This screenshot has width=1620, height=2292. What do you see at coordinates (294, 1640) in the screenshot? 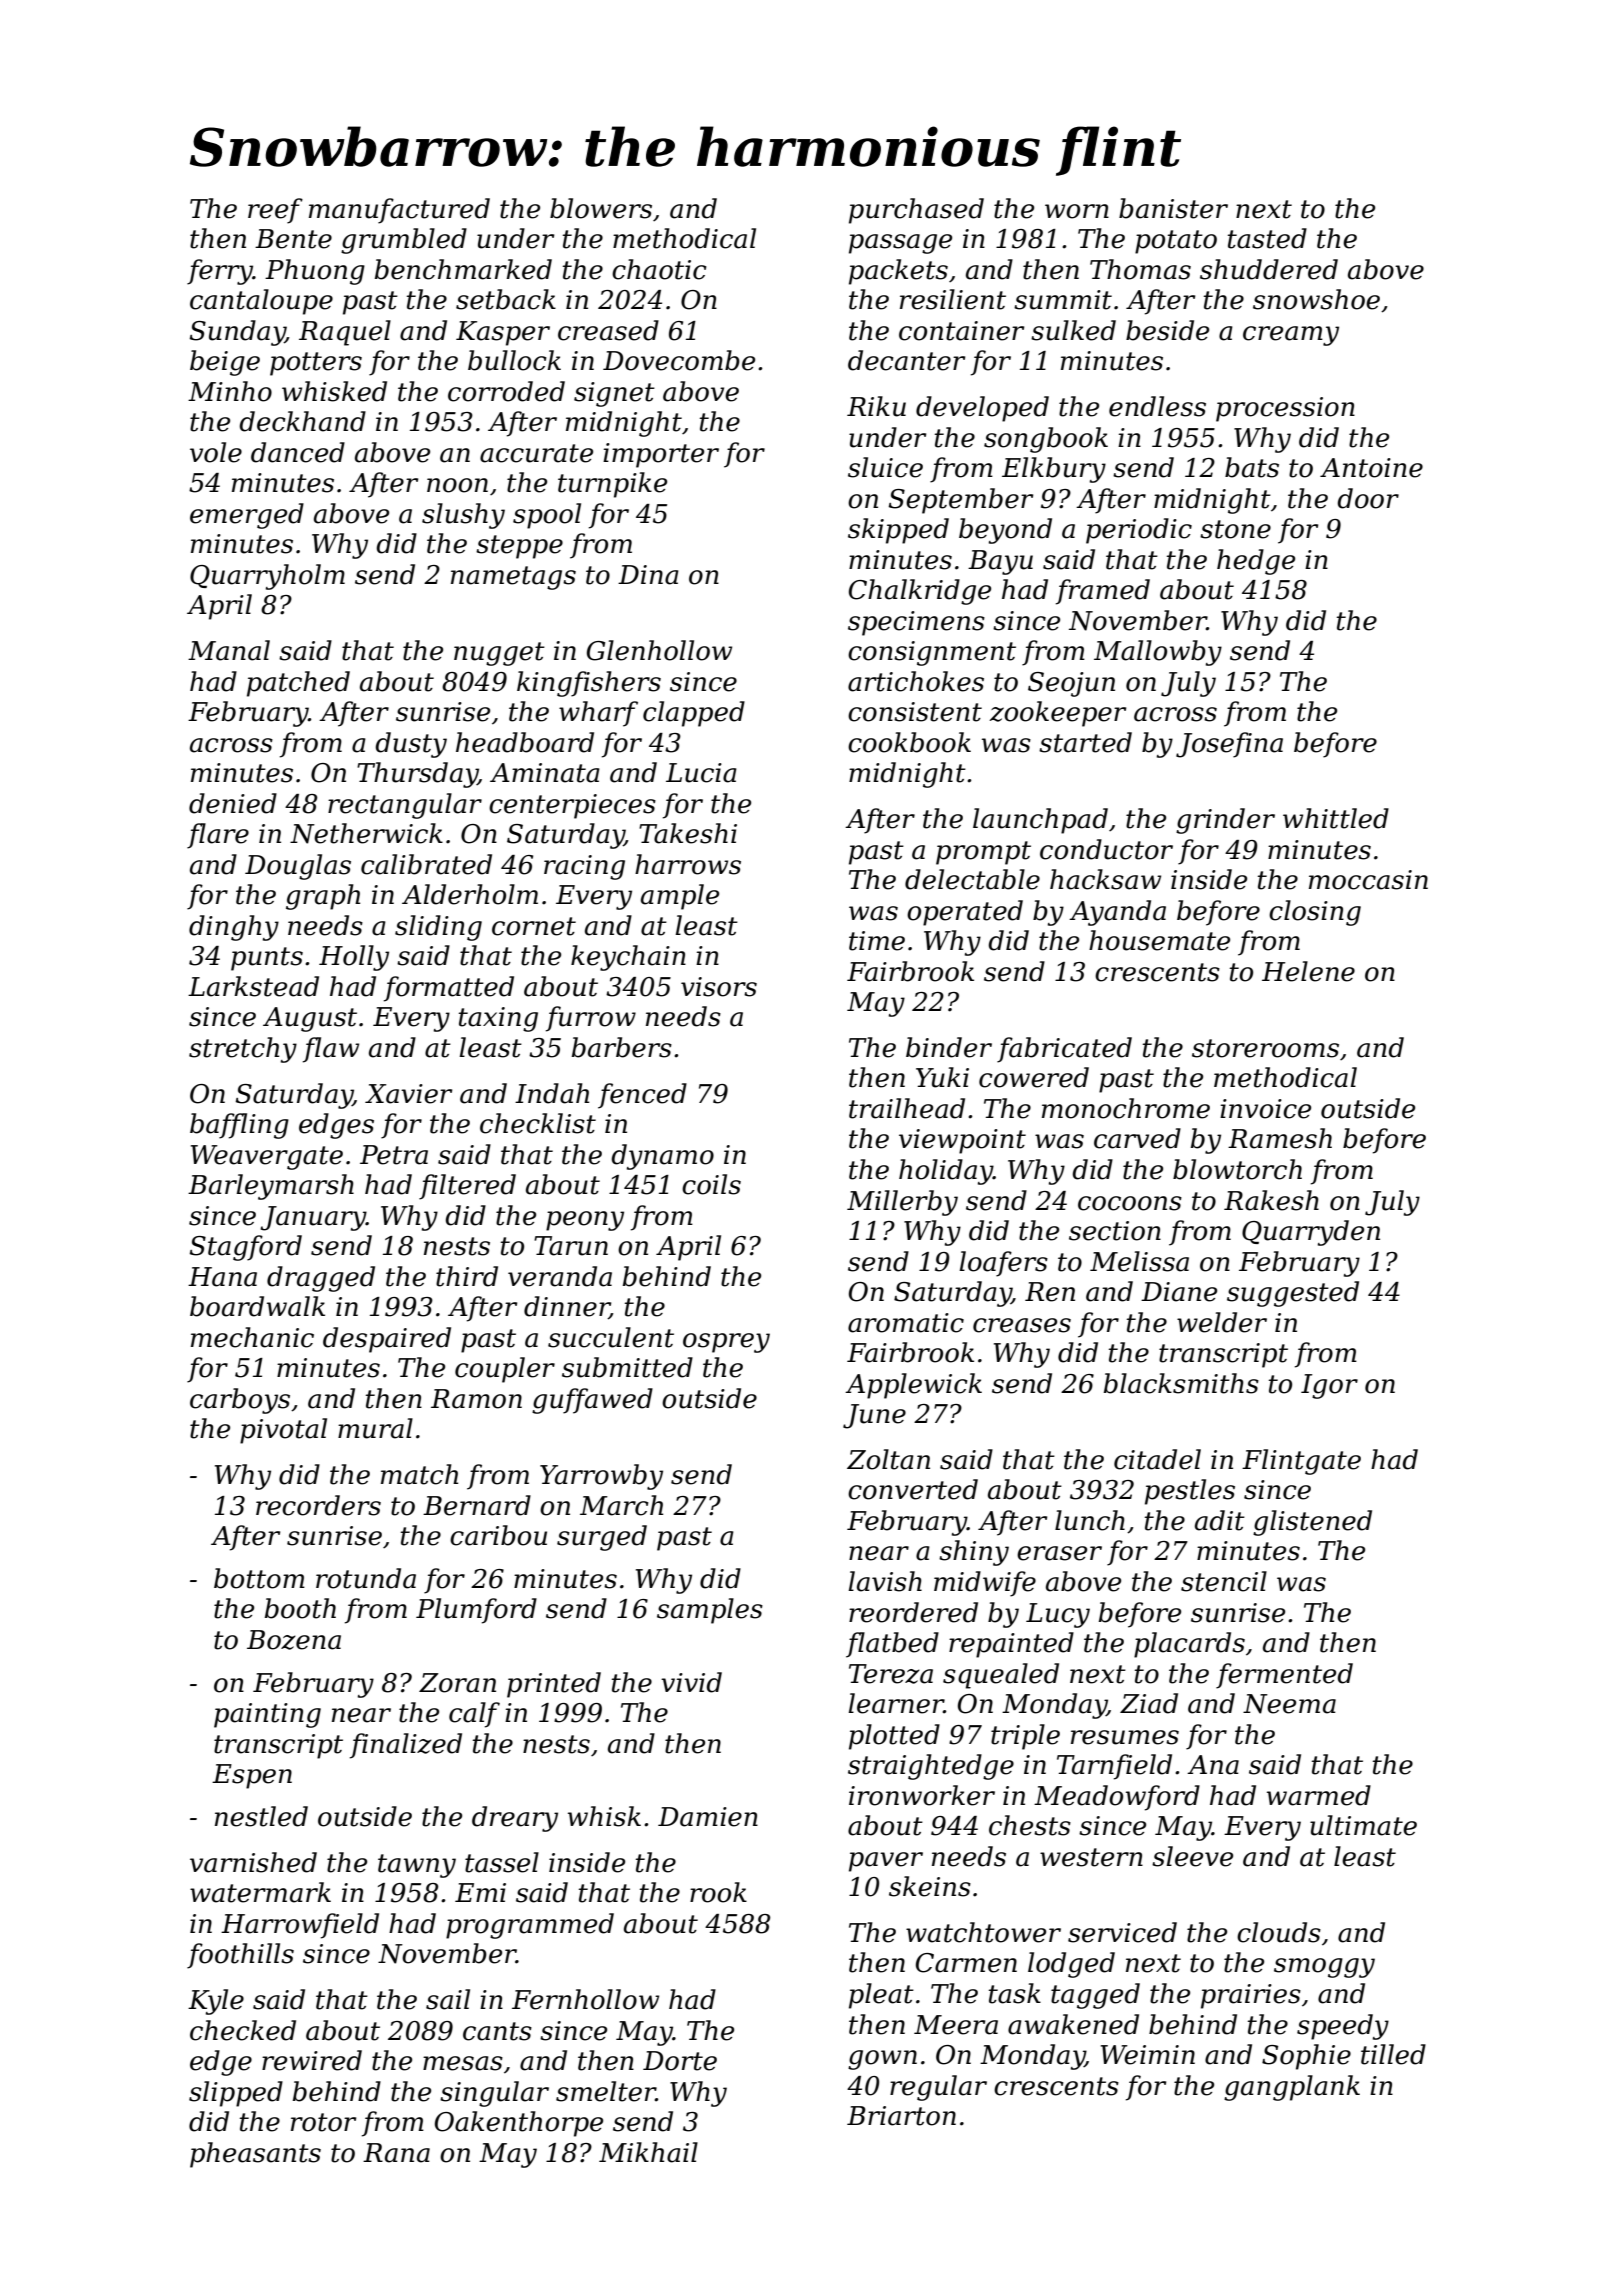
I see `Bozena` at bounding box center [294, 1640].
